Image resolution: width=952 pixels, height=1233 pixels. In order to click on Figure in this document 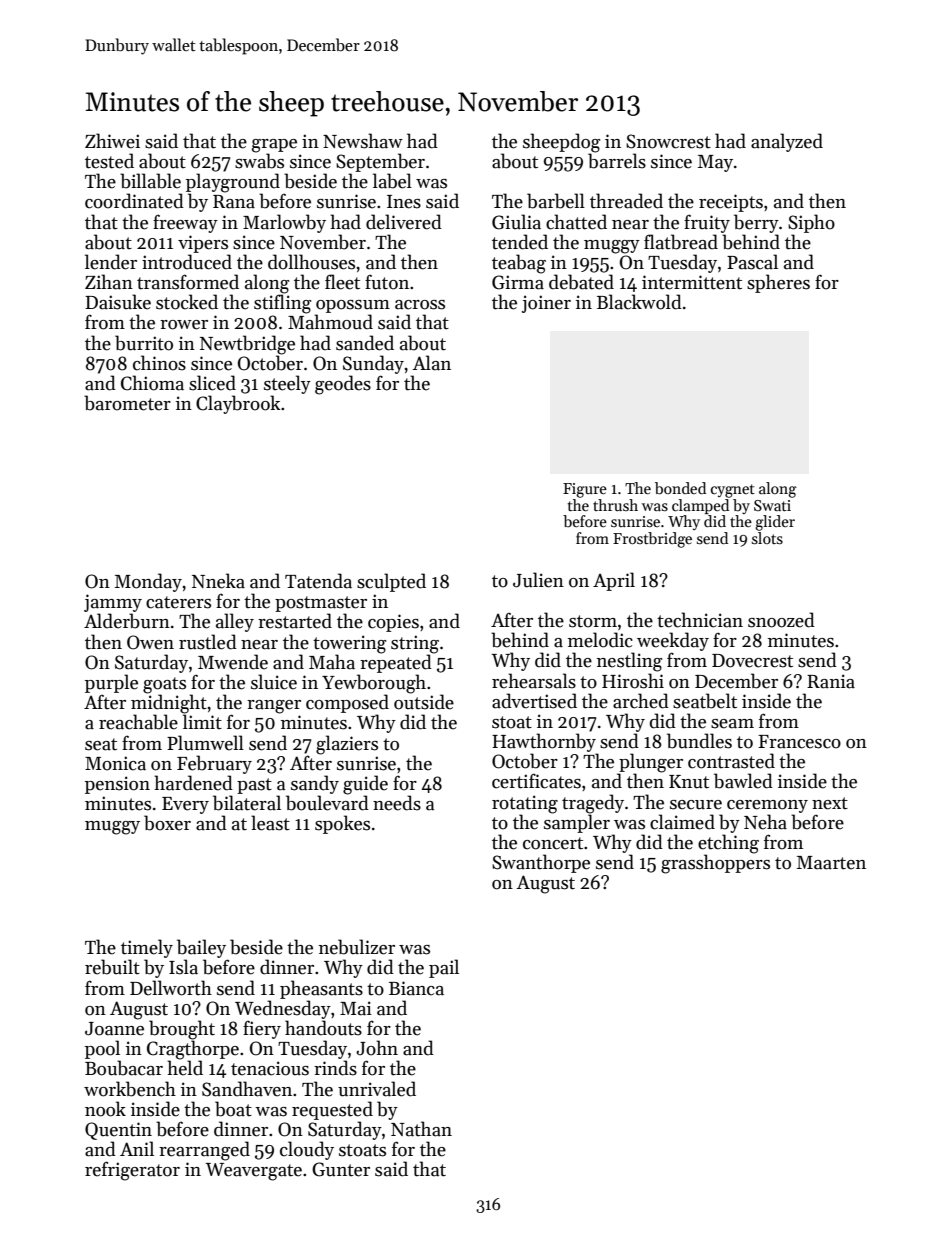, I will do `click(585, 490)`.
